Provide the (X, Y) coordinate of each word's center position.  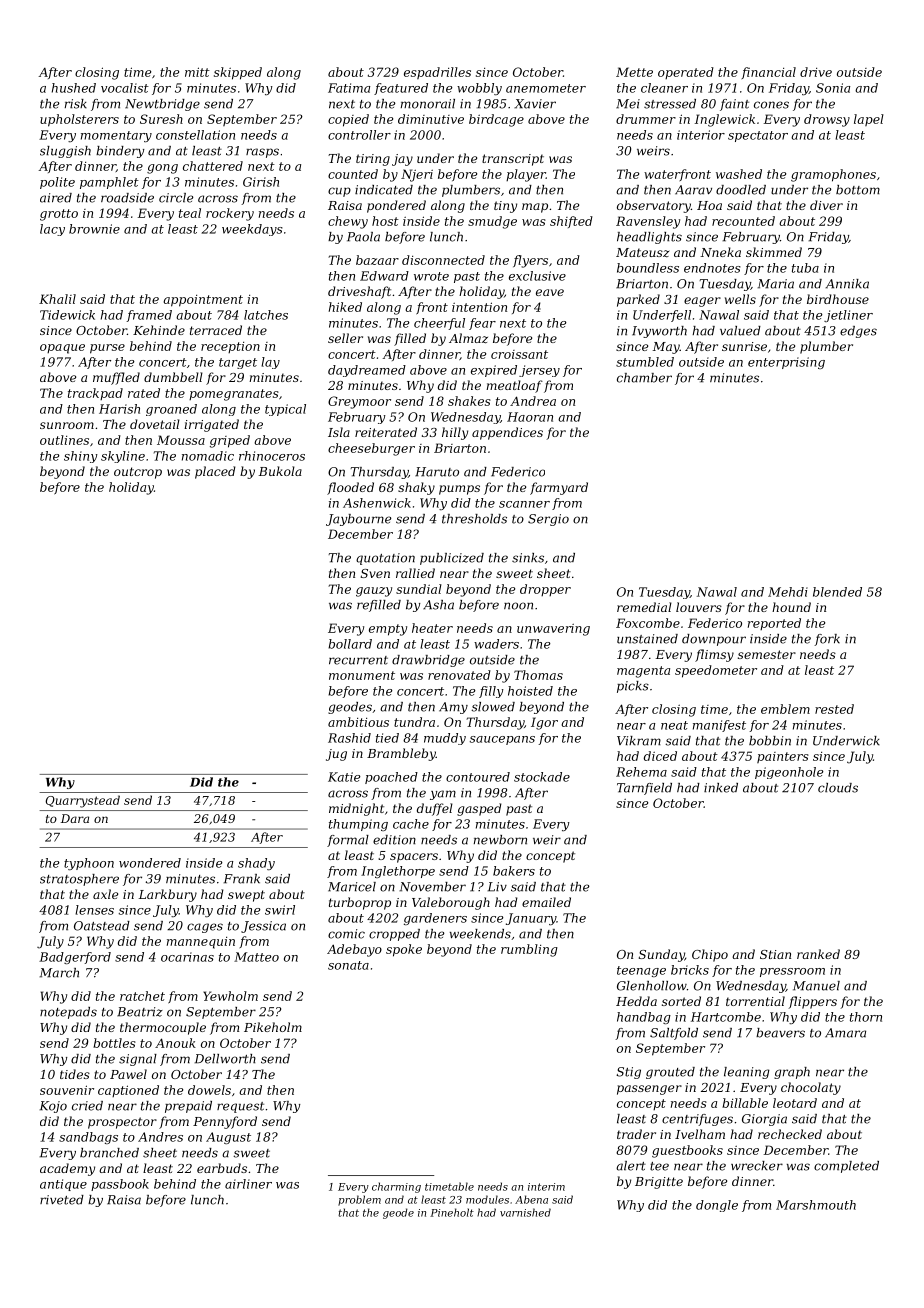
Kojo (53, 1107)
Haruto (437, 472)
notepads (68, 1013)
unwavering (553, 630)
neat (674, 725)
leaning (747, 1073)
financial (769, 73)
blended (837, 592)
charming (396, 1187)
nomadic (208, 456)
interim (546, 1187)
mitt (197, 72)
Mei (628, 104)
